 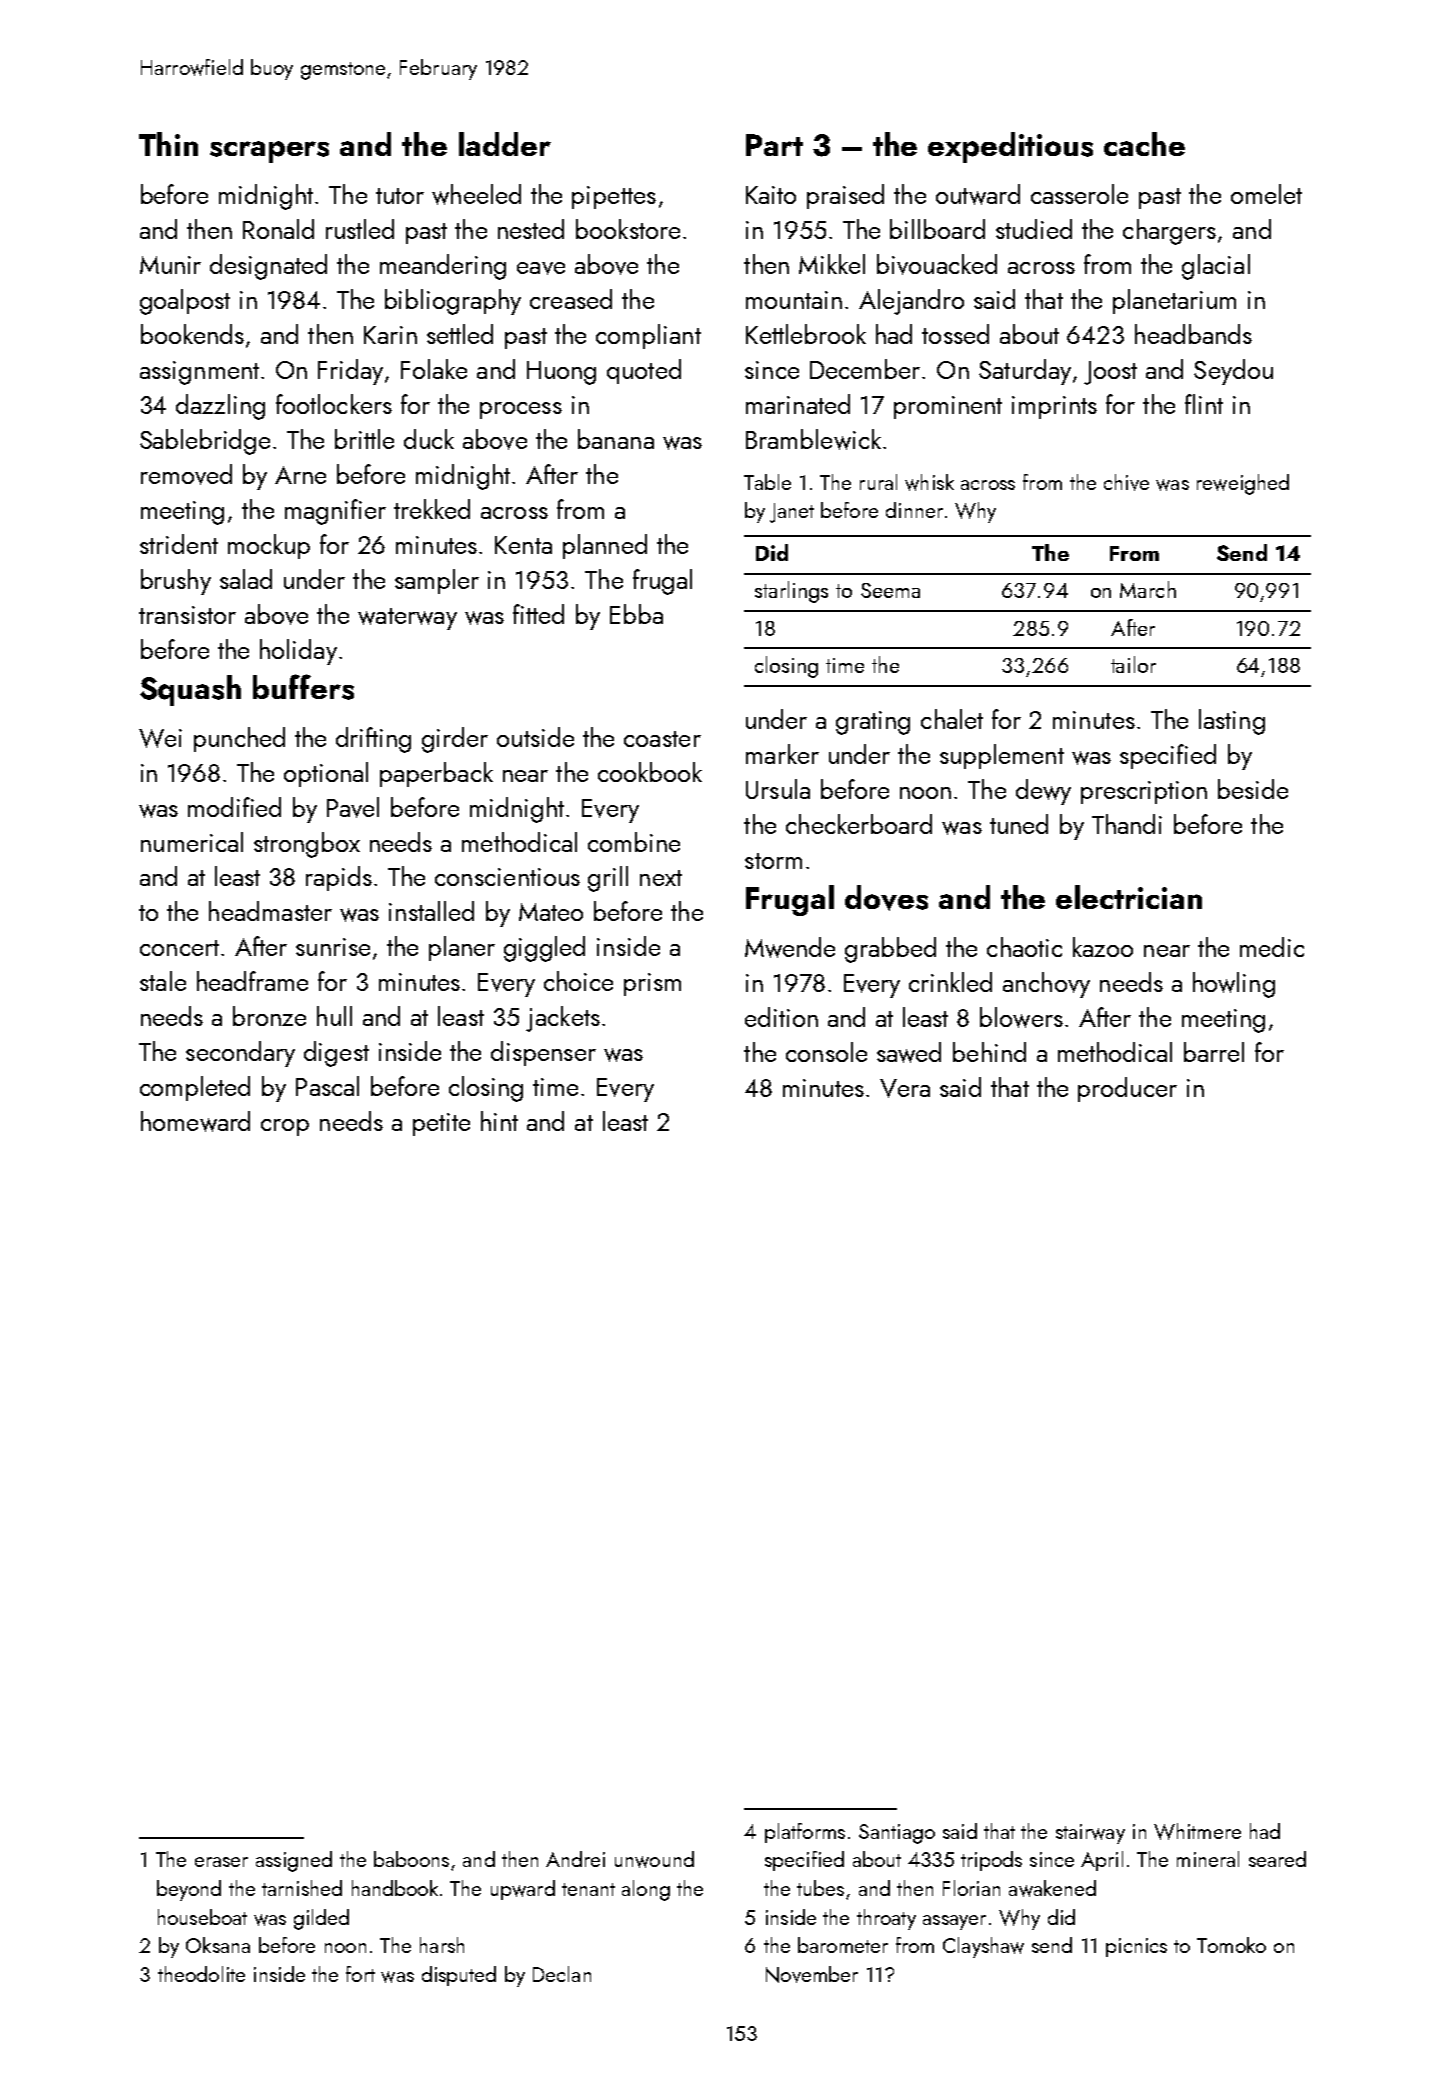 What do you see at coordinates (1253, 789) in the image?
I see `beside` at bounding box center [1253, 789].
